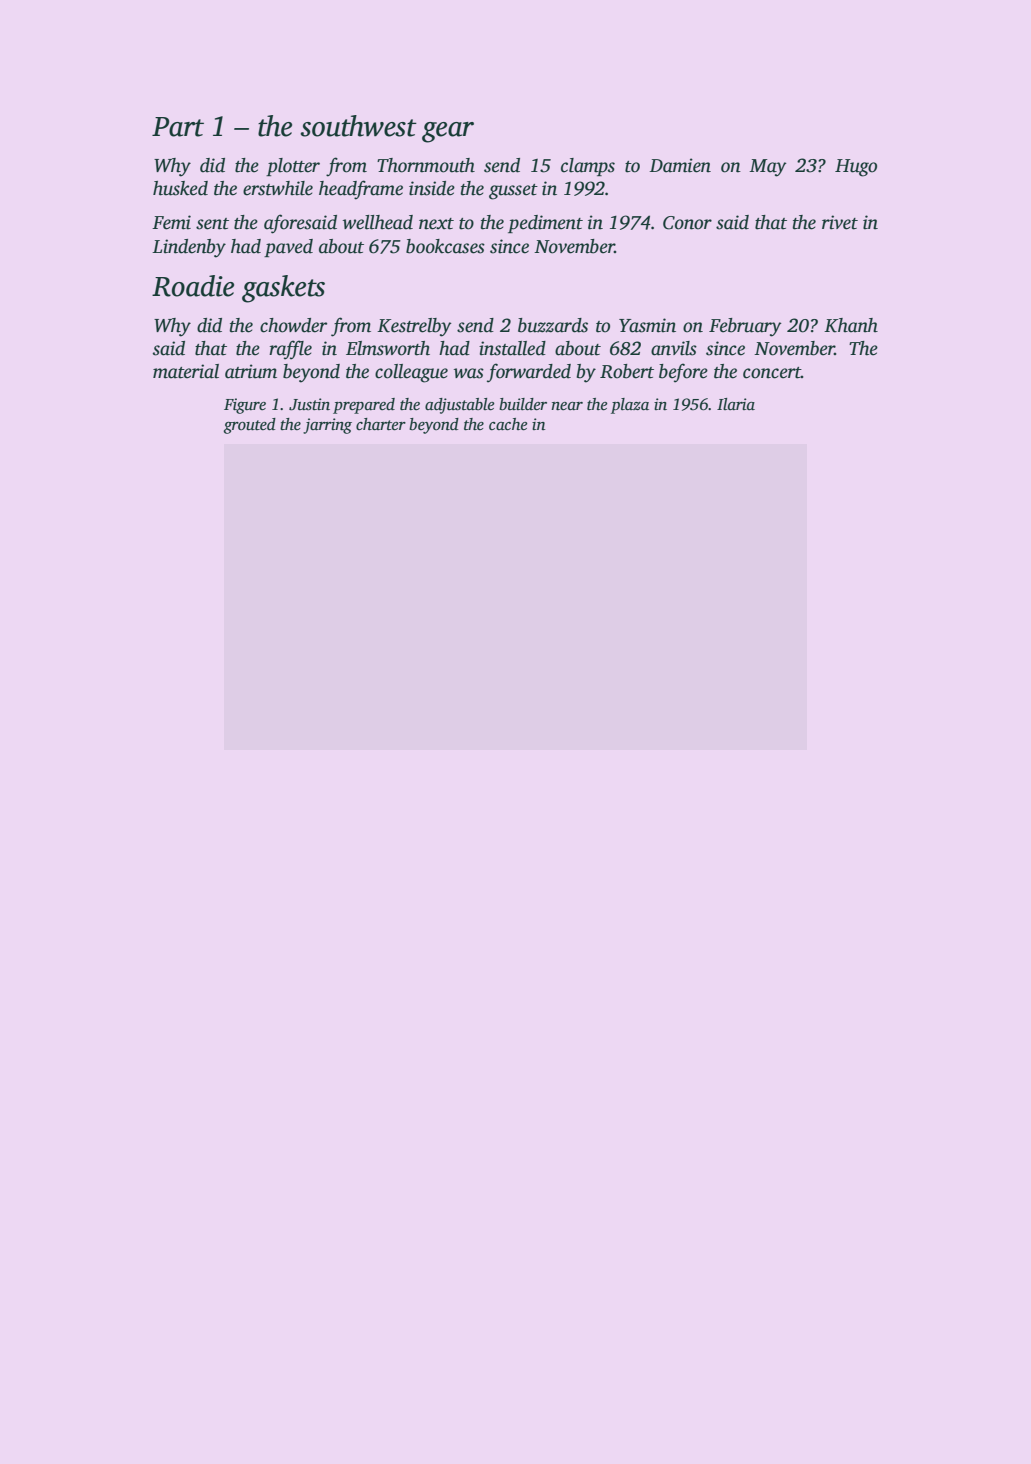 This screenshot has width=1031, height=1464. What do you see at coordinates (445, 246) in the screenshot?
I see `bookcases` at bounding box center [445, 246].
